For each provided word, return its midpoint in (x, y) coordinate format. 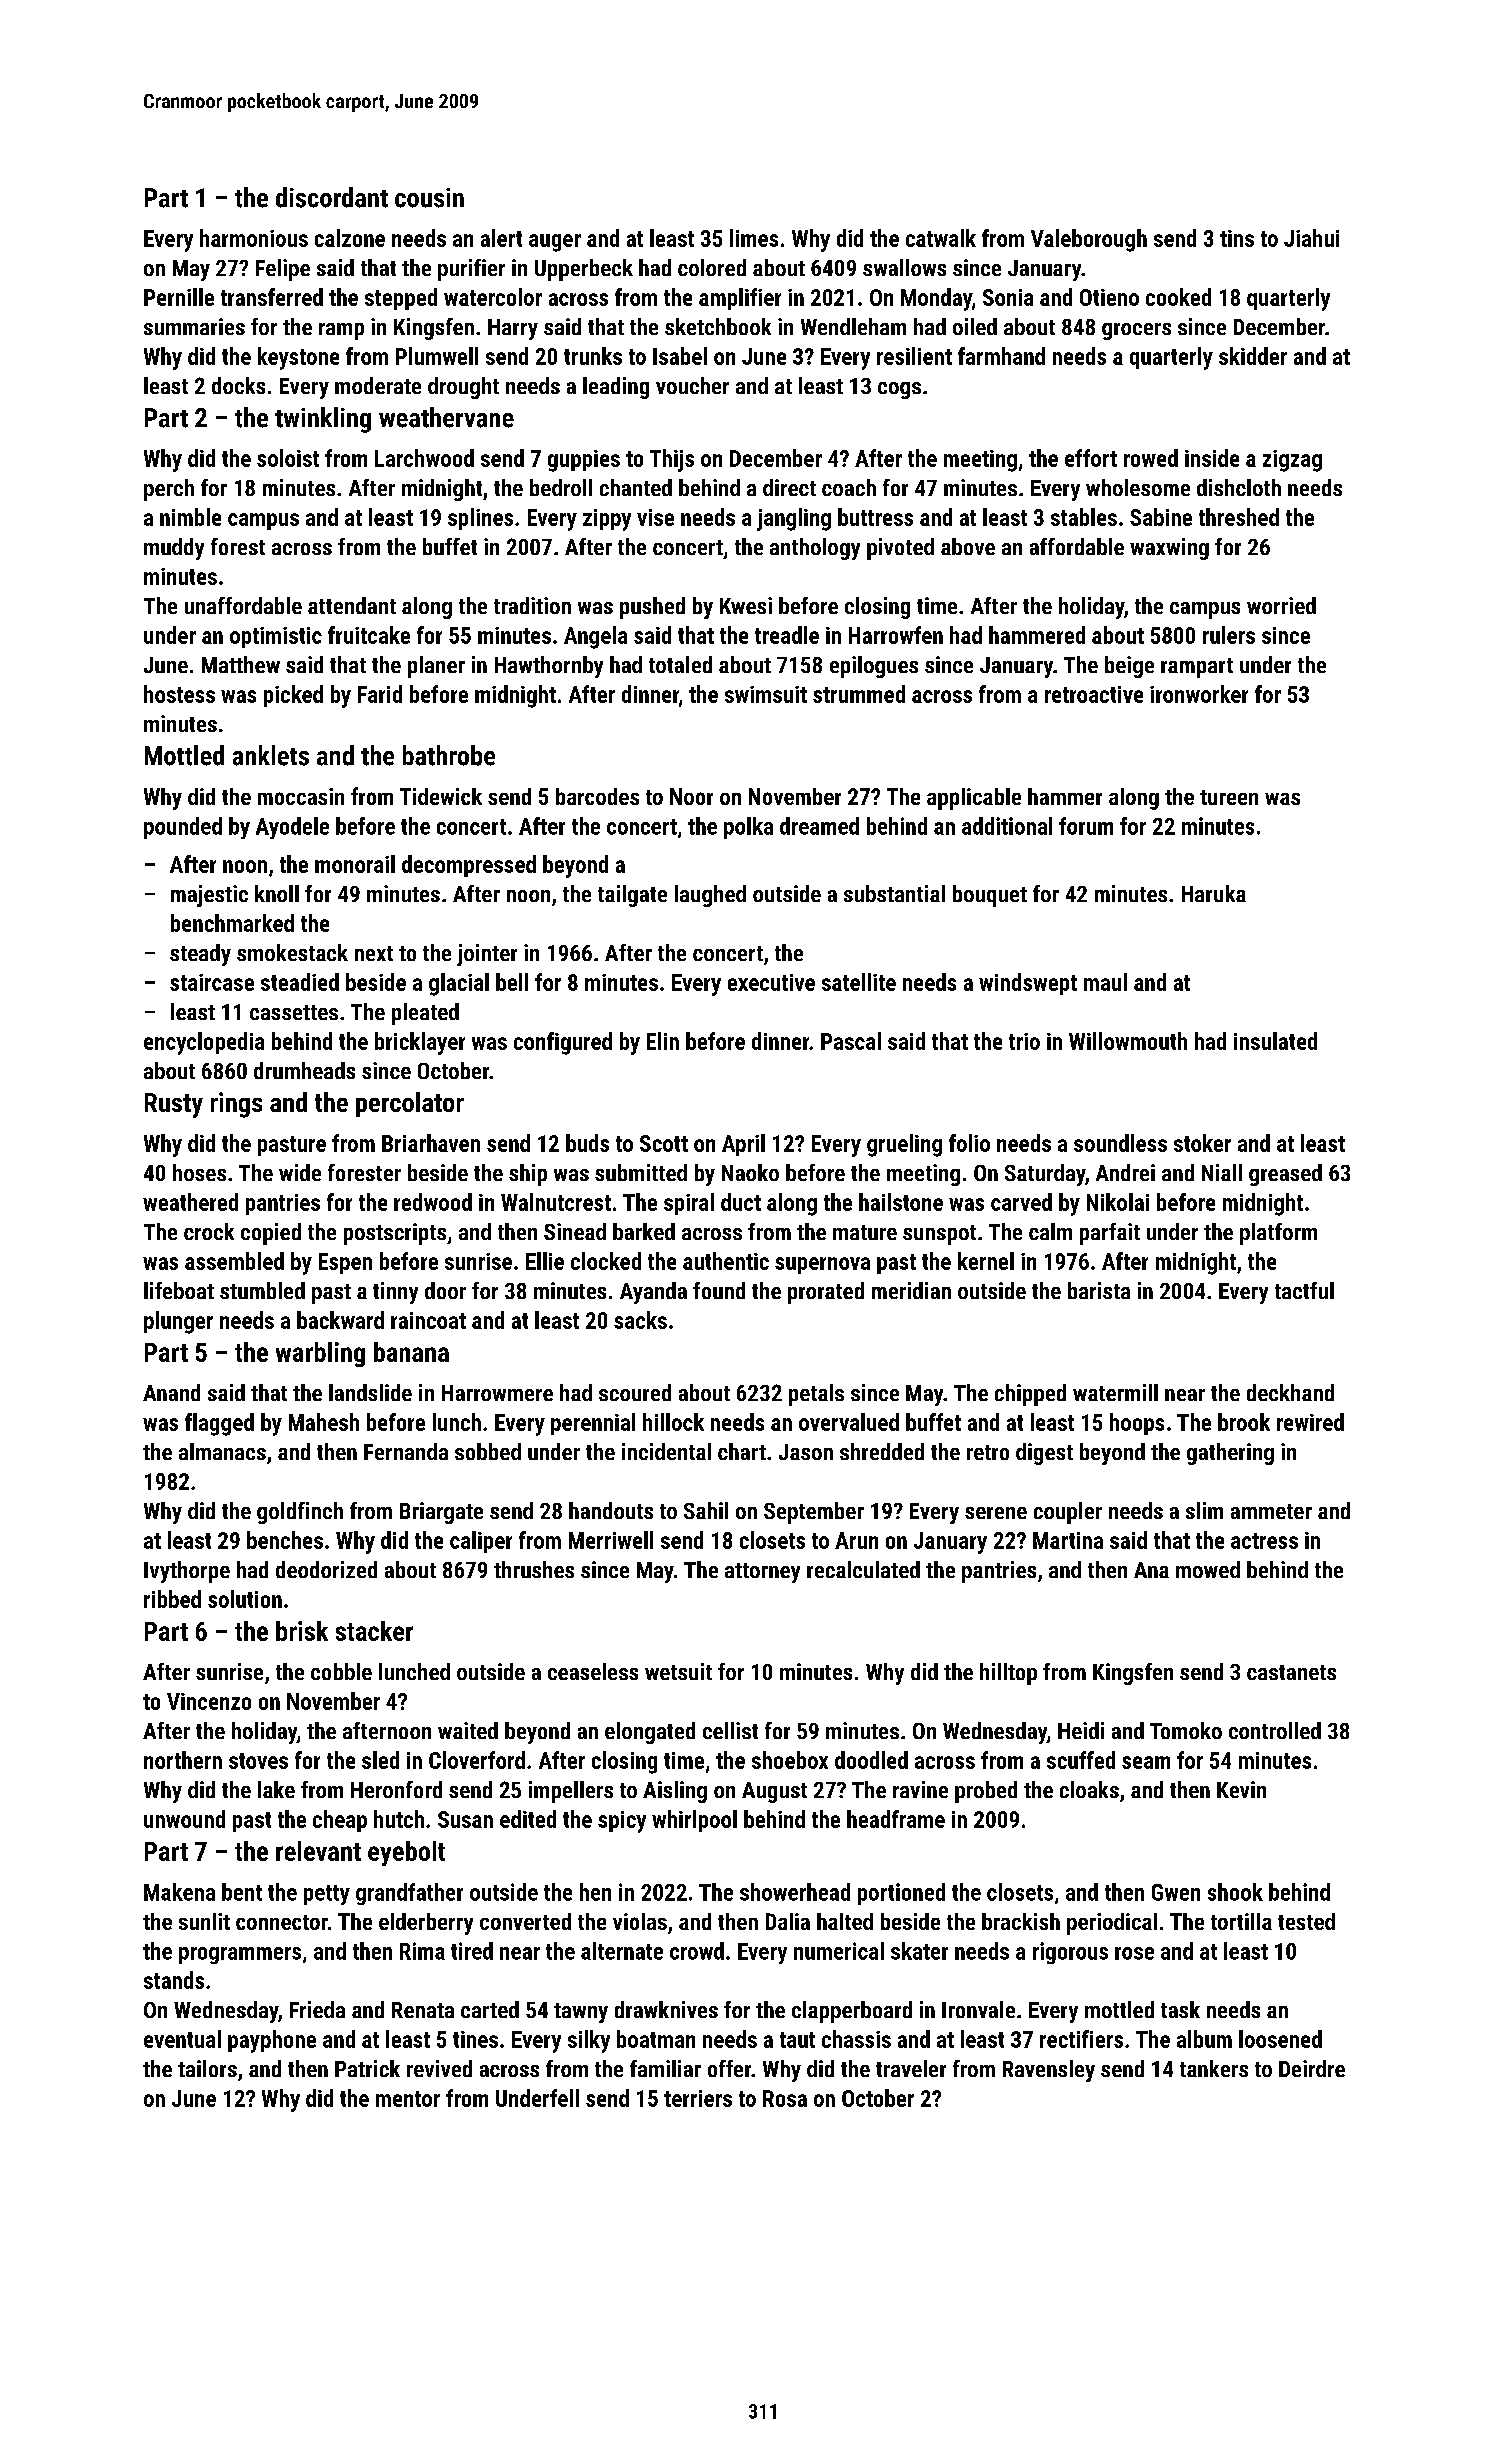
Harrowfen (896, 635)
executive (771, 982)
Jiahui (1311, 238)
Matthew (241, 664)
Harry (513, 329)
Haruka (1214, 893)
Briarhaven (431, 1143)
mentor (408, 2099)
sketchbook (718, 326)
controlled (1275, 1730)
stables (1084, 517)
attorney (762, 1573)
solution (245, 1599)
